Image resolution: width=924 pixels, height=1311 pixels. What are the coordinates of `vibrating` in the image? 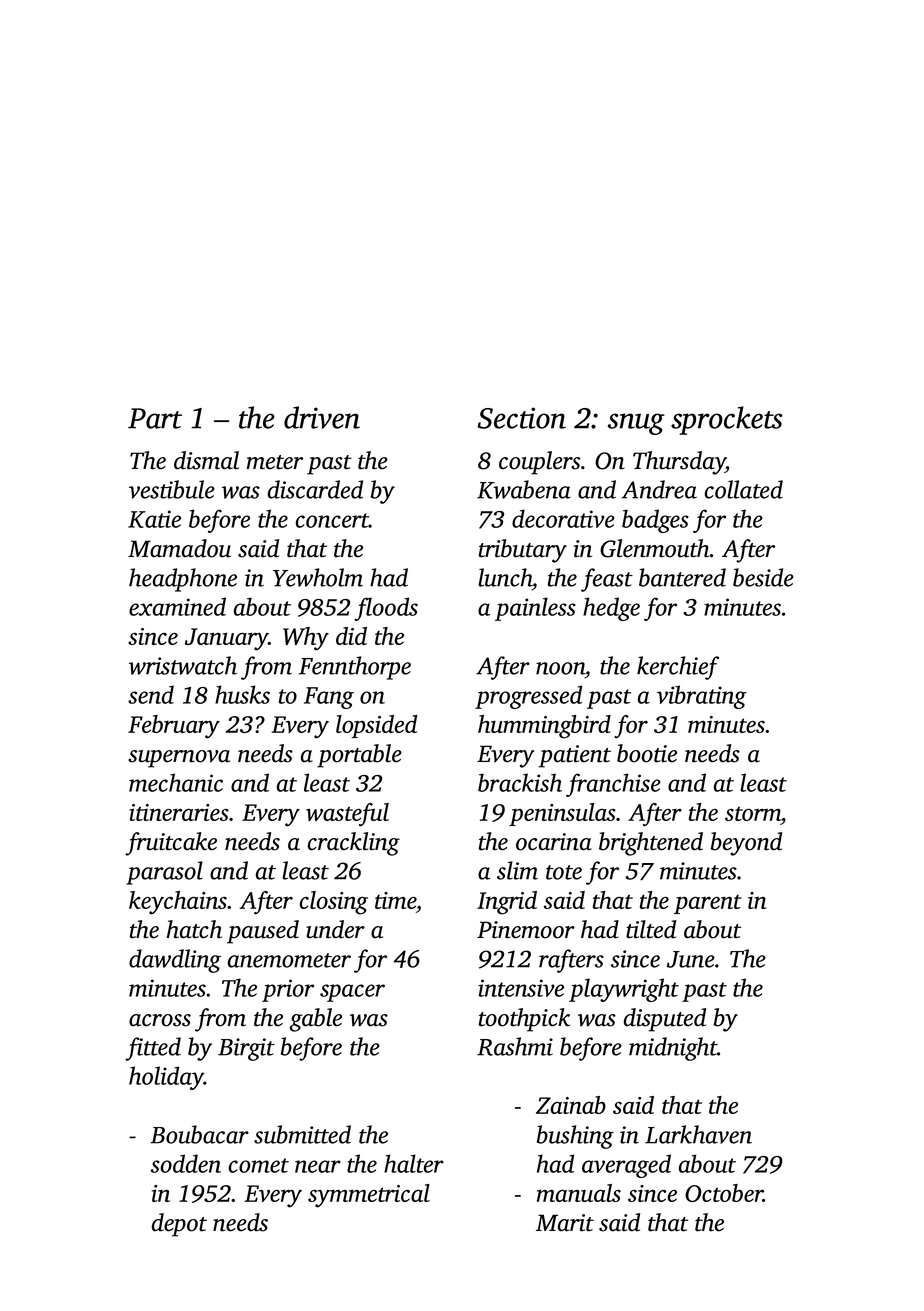 It's located at (701, 697).
